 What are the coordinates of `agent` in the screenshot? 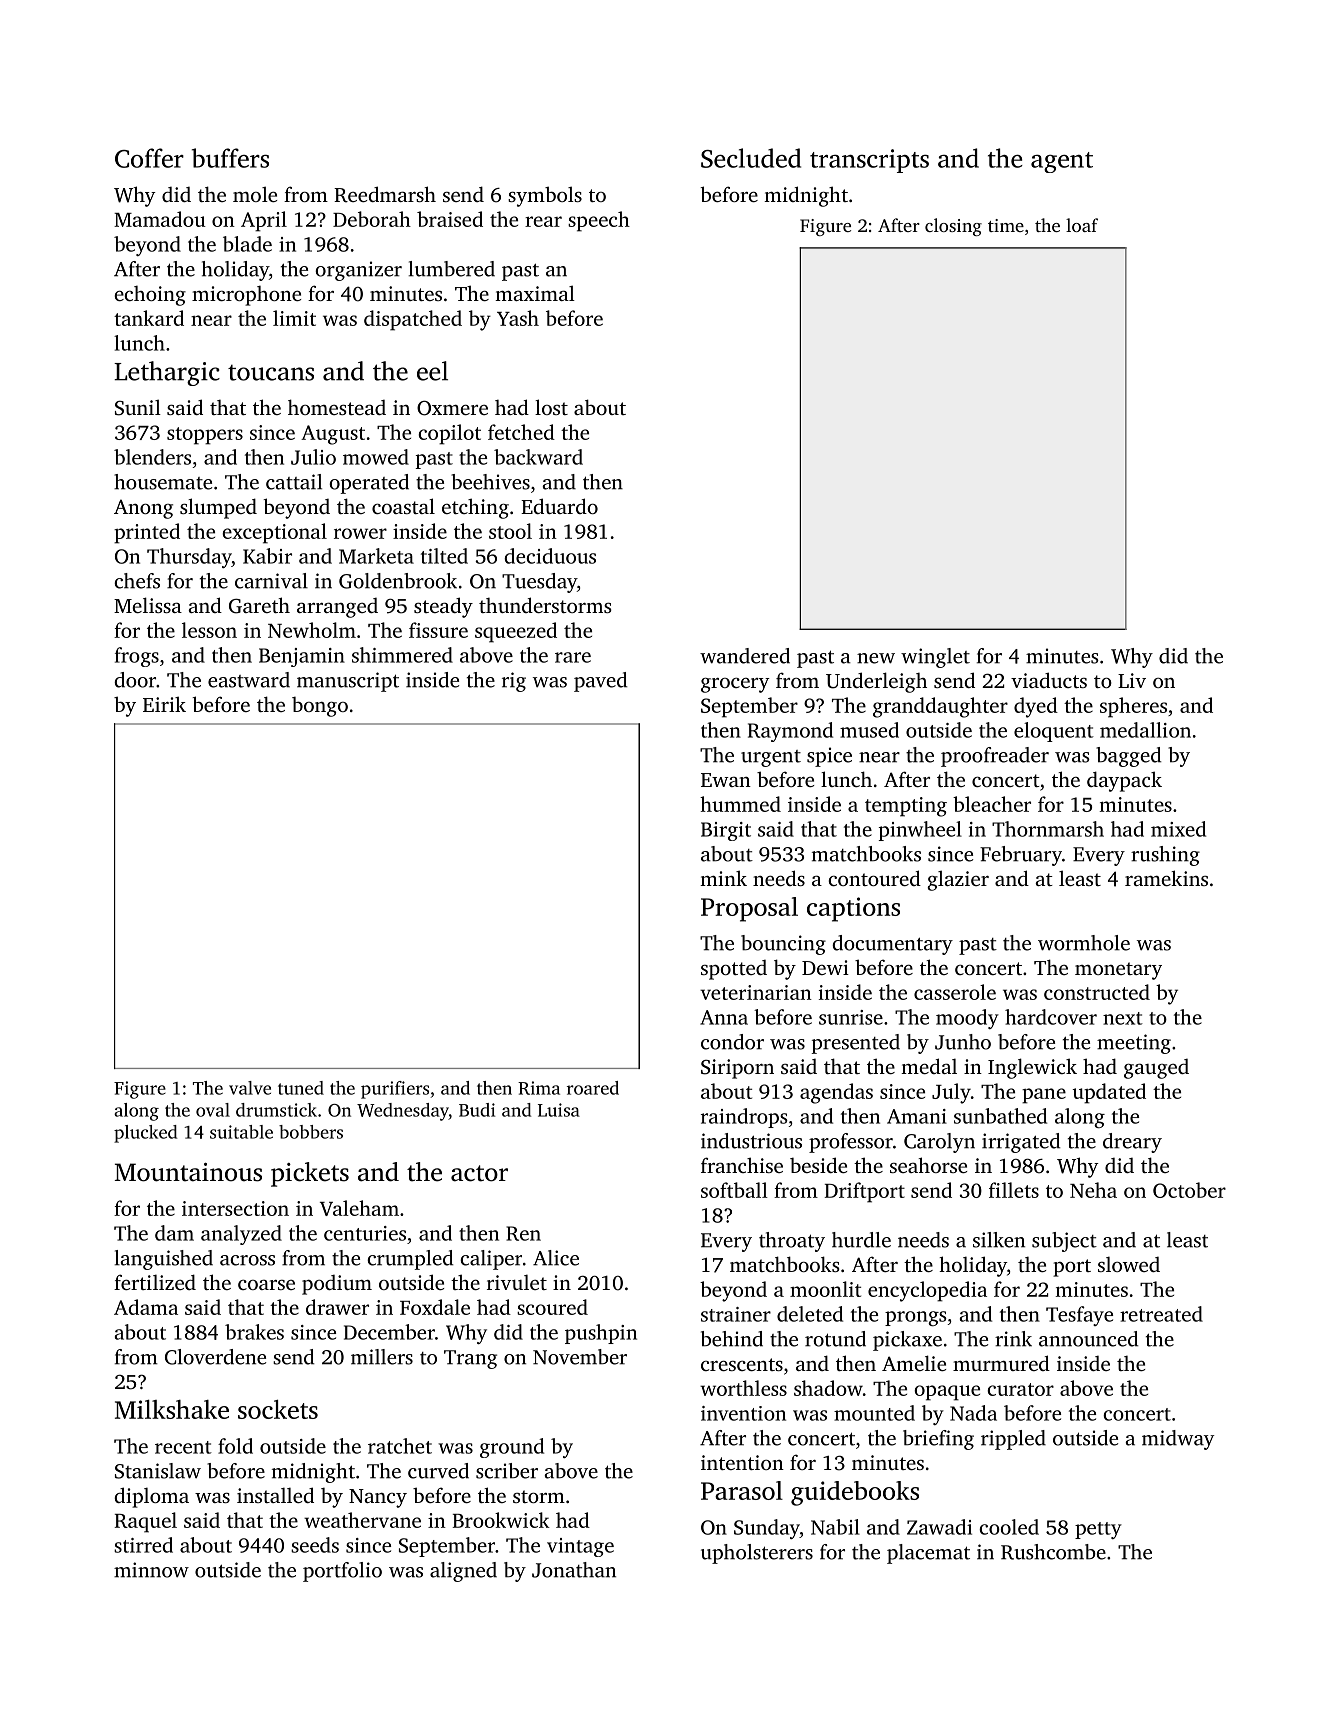 It's located at (1062, 162).
